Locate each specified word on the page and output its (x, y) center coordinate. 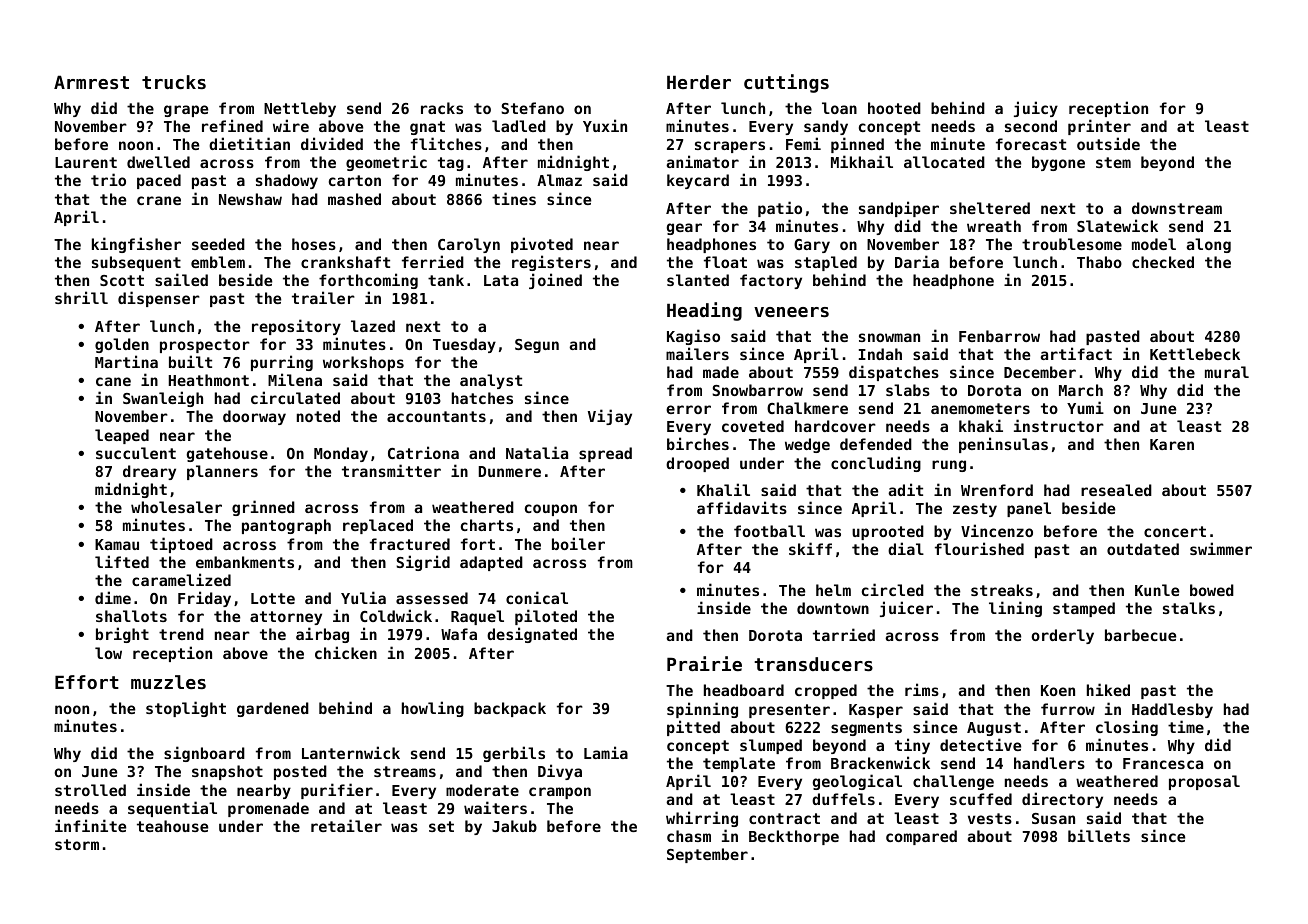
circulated (295, 397)
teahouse (172, 826)
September (707, 855)
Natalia (537, 452)
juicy (1036, 109)
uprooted (888, 532)
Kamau (117, 544)
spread (605, 454)
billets (1099, 835)
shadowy (287, 181)
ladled (519, 126)
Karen (1172, 444)
